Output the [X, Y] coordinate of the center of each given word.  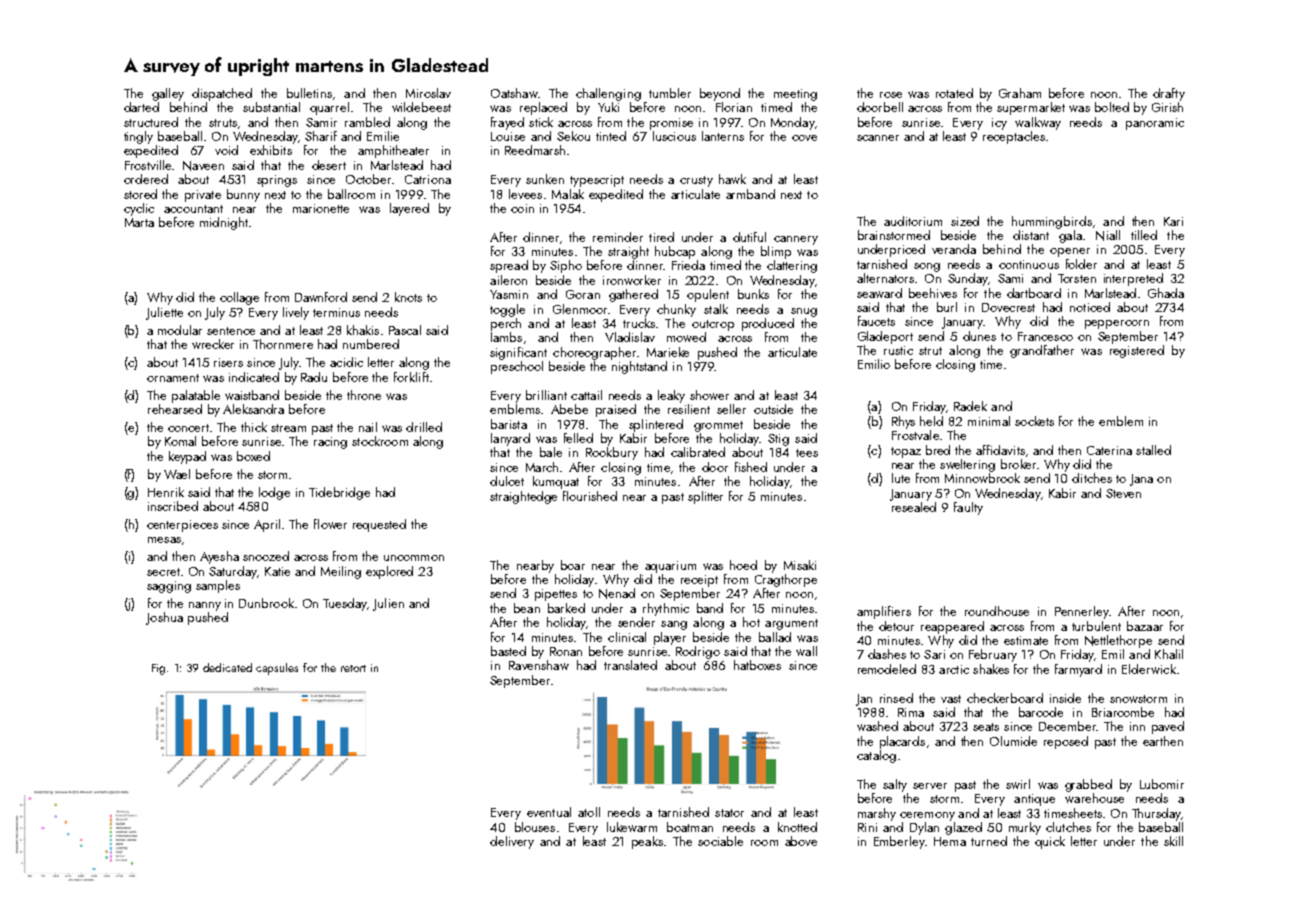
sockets [1034, 421]
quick [1050, 842]
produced [768, 324]
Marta [139, 222]
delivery [512, 842]
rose [891, 95]
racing [330, 443]
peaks [647, 842]
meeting [795, 95]
